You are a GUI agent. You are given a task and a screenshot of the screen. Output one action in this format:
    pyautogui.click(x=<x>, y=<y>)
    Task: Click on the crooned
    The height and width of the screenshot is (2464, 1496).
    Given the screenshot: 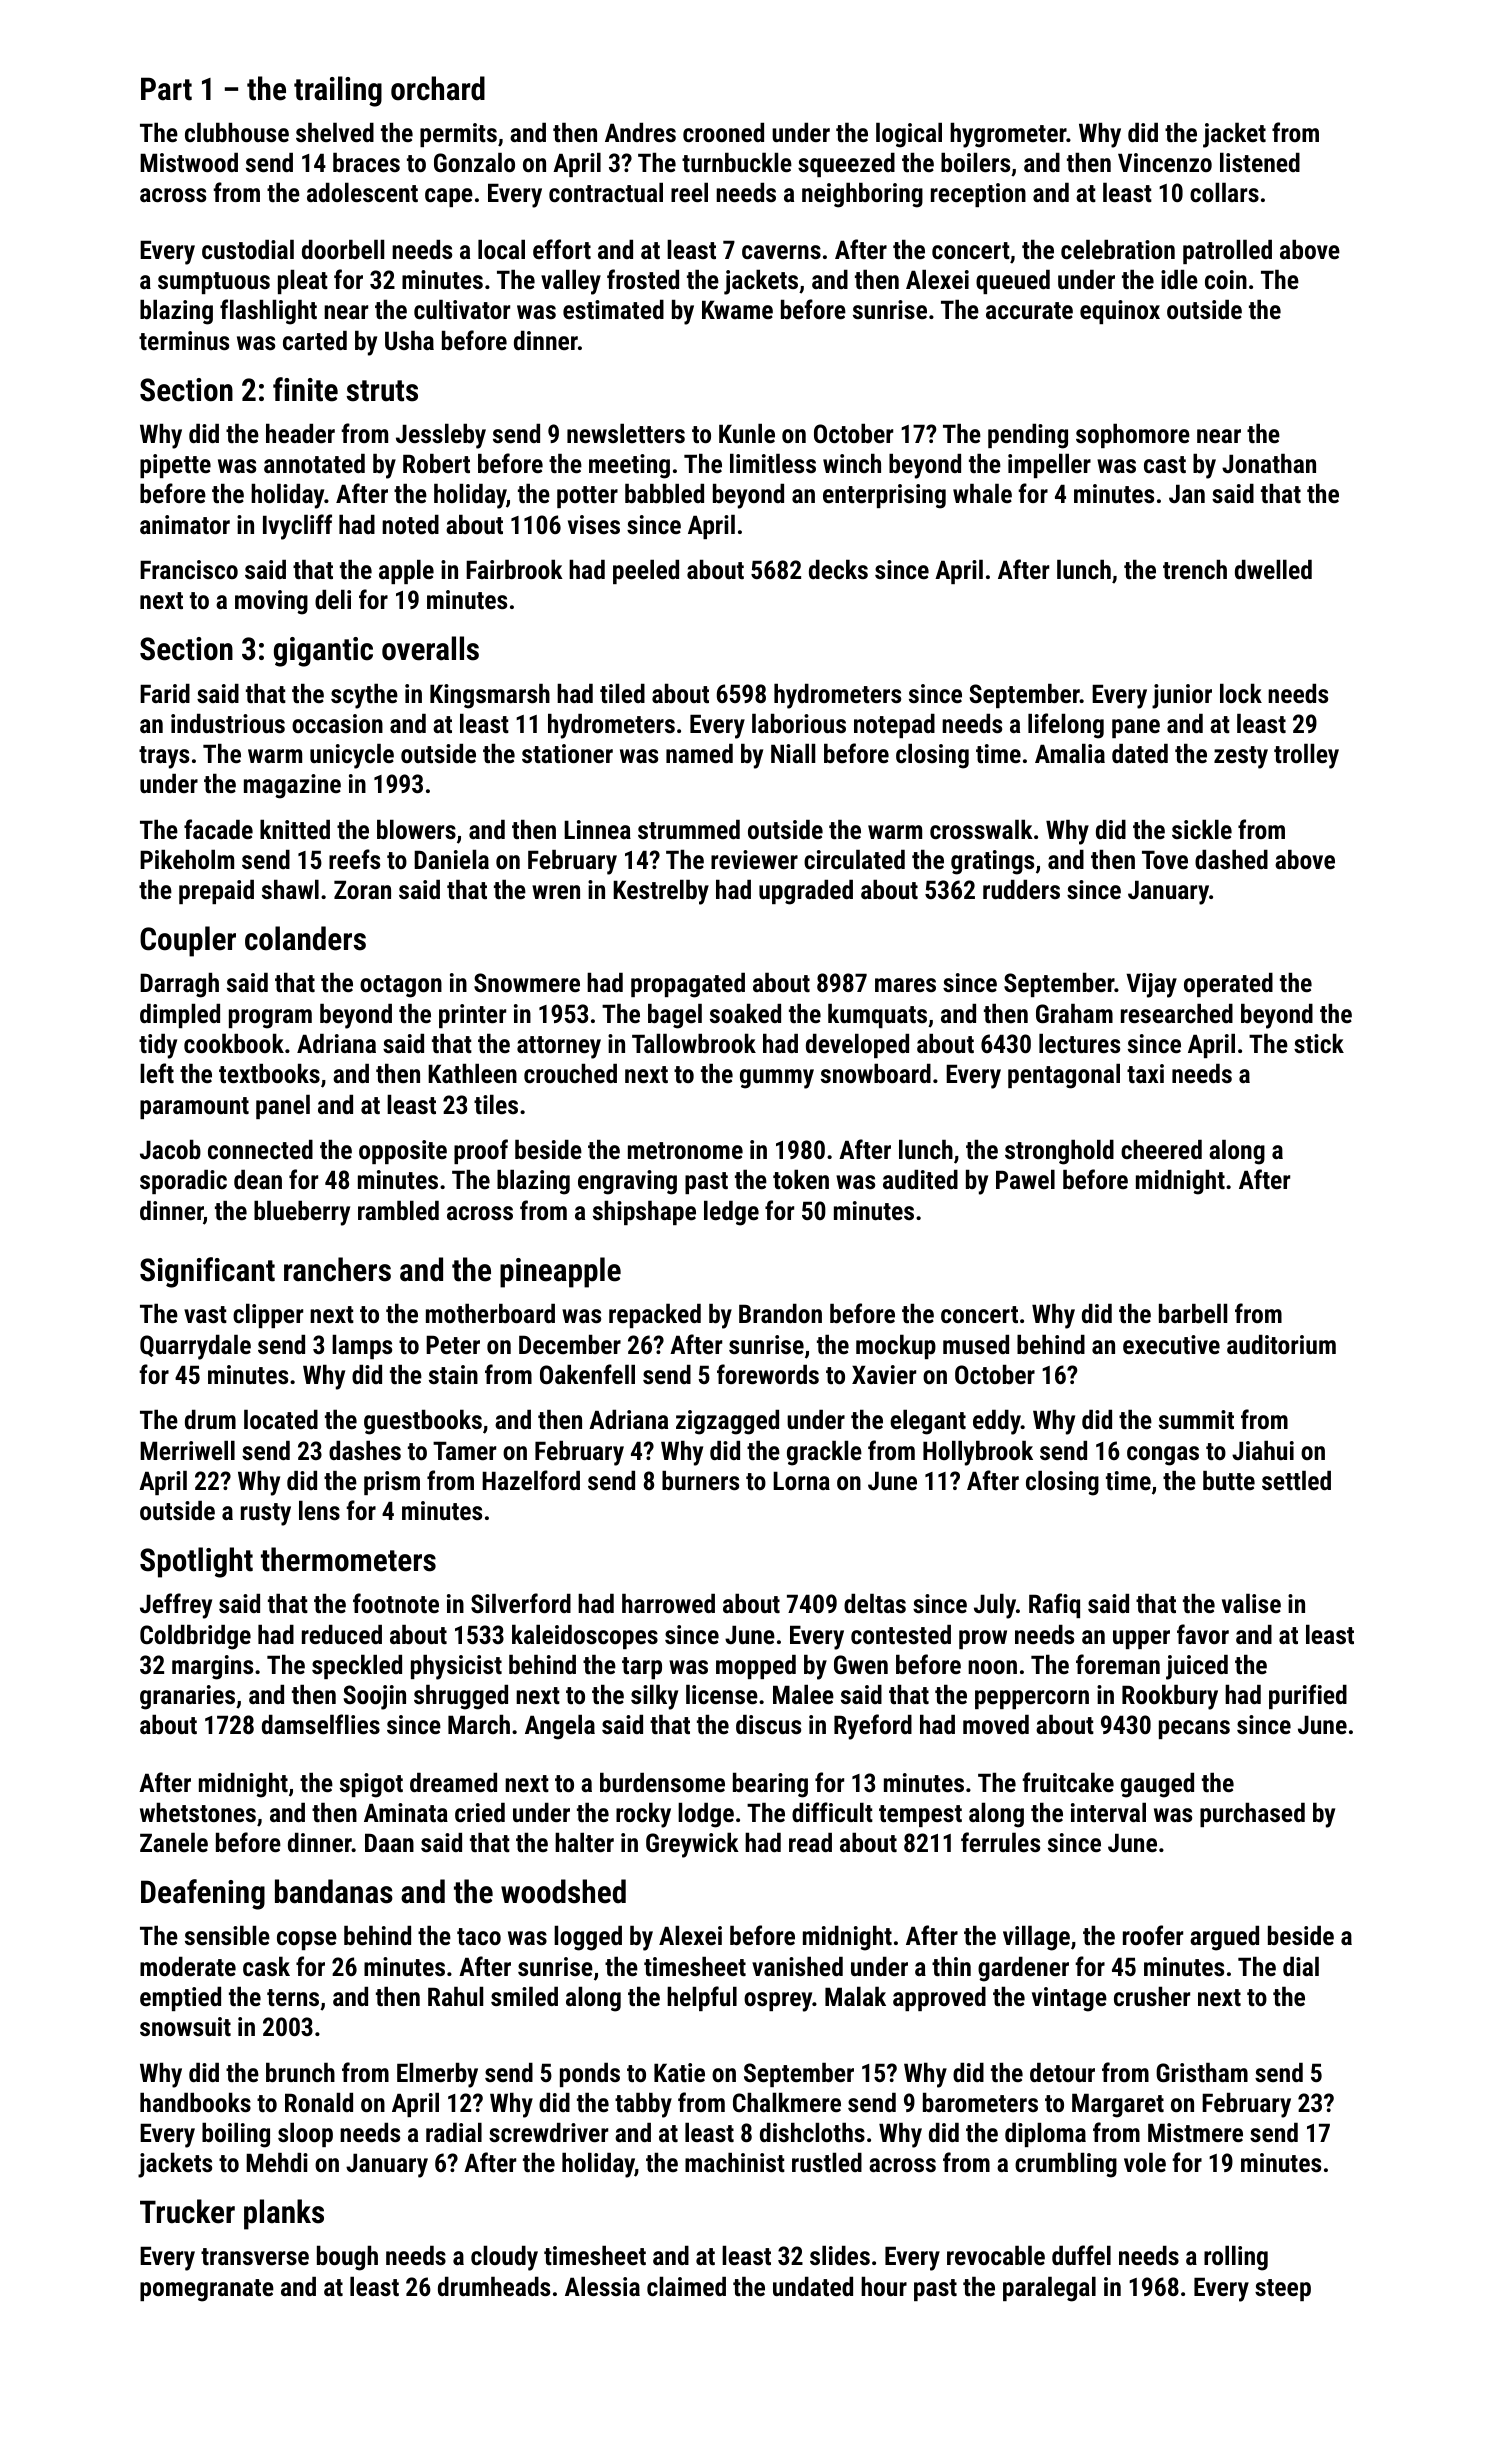 What is the action you would take?
    pyautogui.click(x=723, y=132)
